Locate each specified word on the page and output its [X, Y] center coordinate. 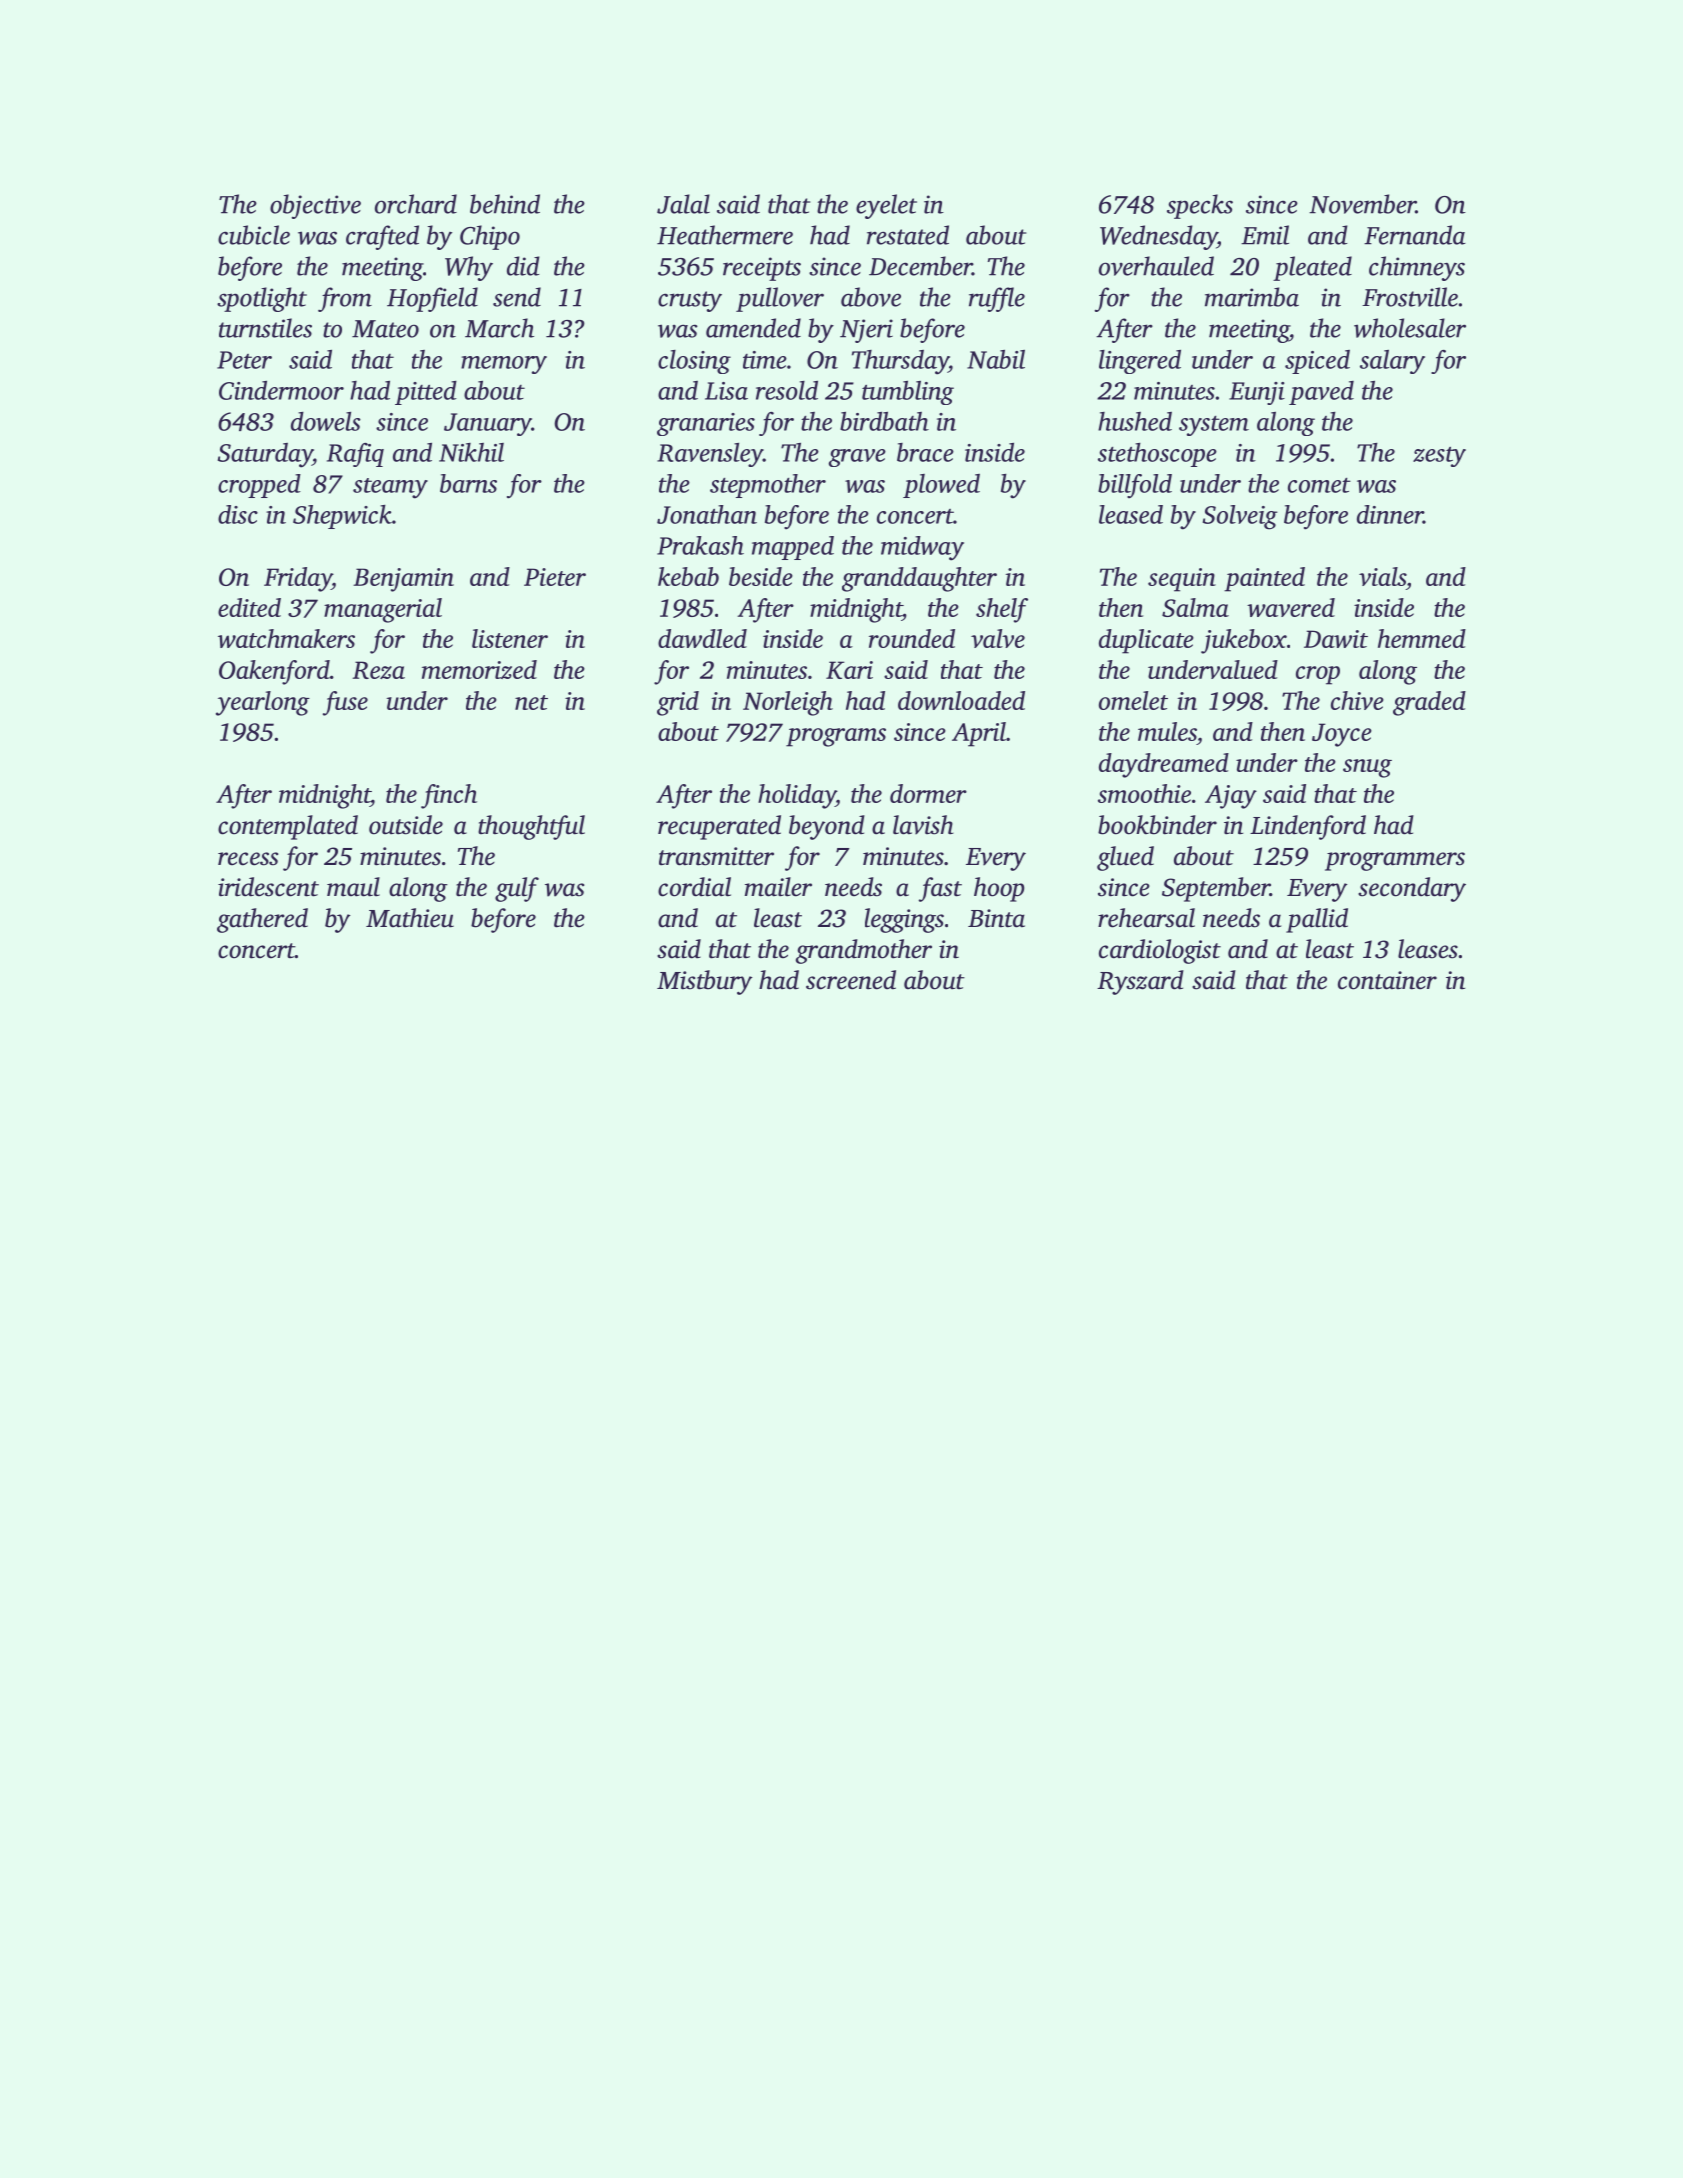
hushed [1135, 421]
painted [1264, 579]
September [1216, 889]
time [765, 360]
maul [353, 887]
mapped [793, 548]
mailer [778, 887]
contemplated [288, 827]
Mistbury [704, 982]
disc [238, 514]
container [1387, 980]
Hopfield [432, 299]
